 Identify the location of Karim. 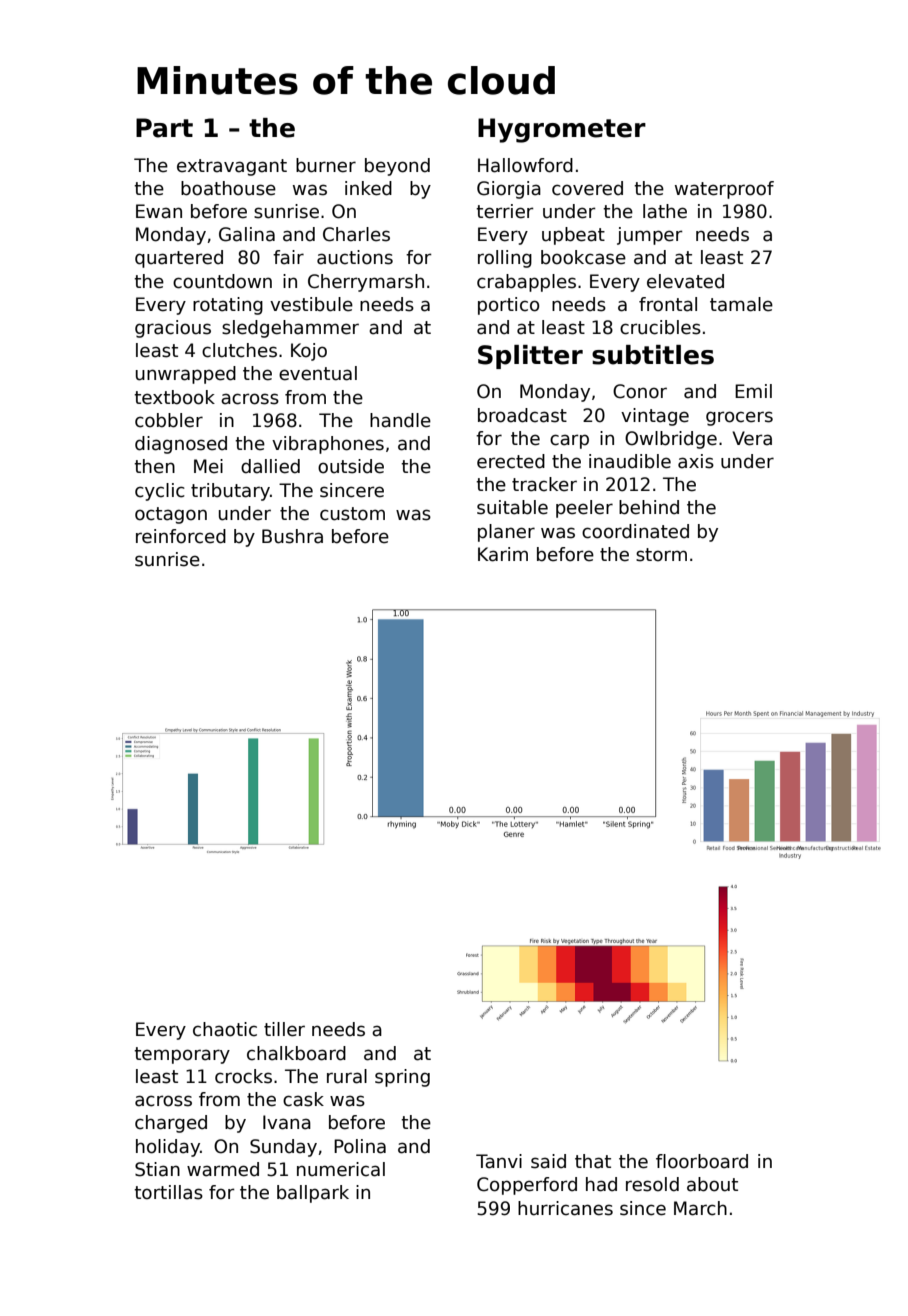
(503, 554).
